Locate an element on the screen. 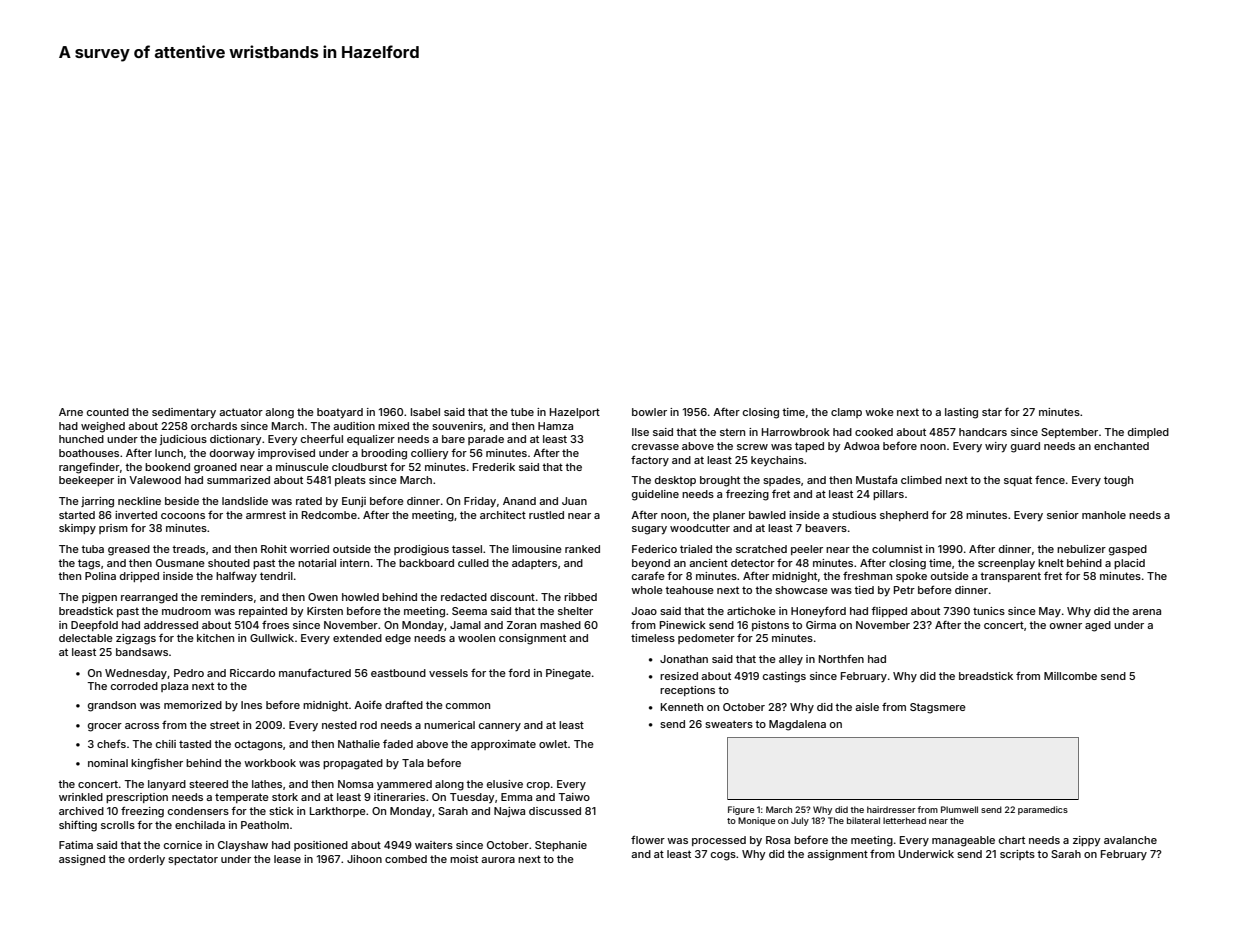 The image size is (1233, 952). audition is located at coordinates (354, 426).
